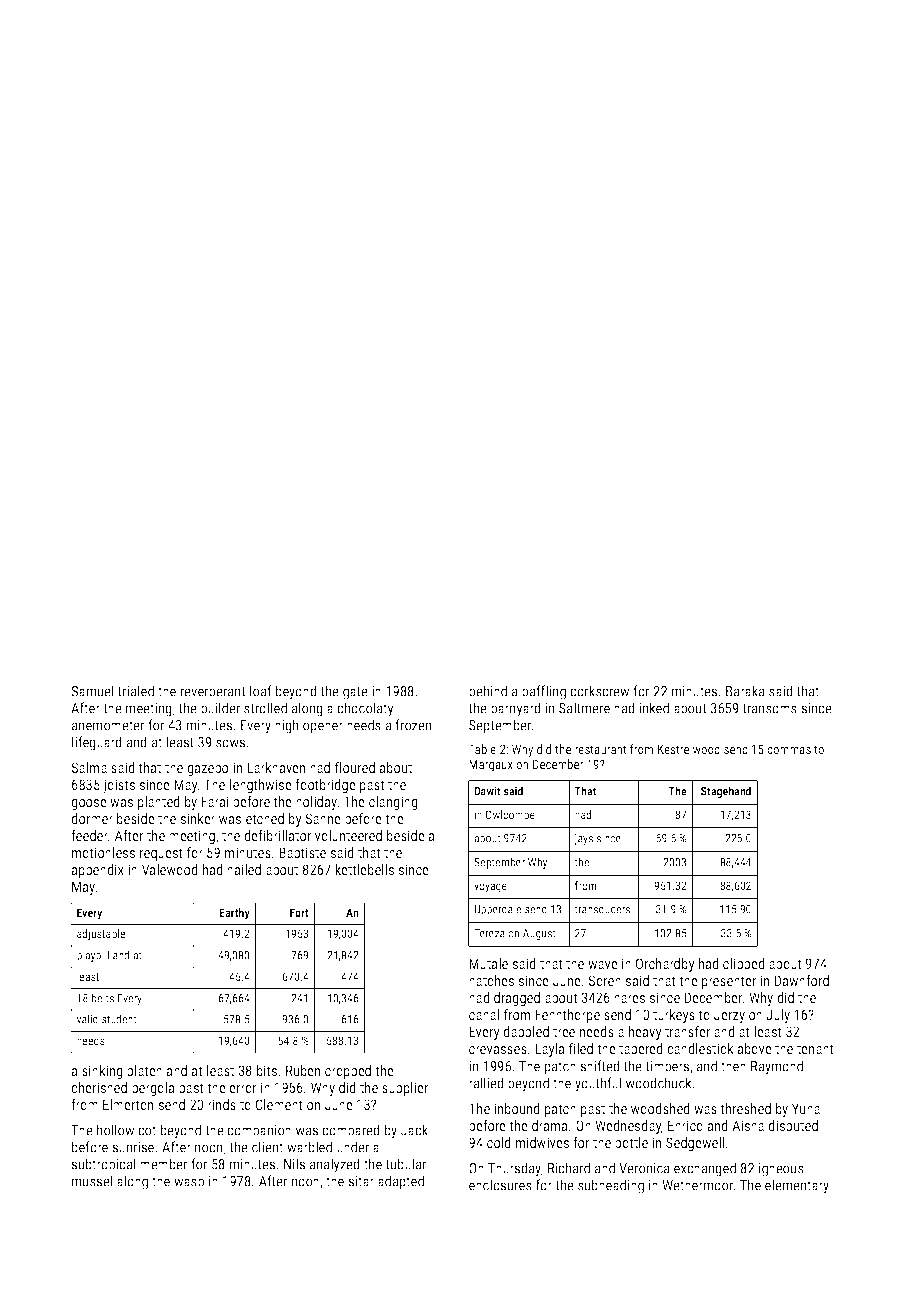 The width and height of the screenshot is (908, 1316). What do you see at coordinates (665, 965) in the screenshot?
I see `Orchardby` at bounding box center [665, 965].
